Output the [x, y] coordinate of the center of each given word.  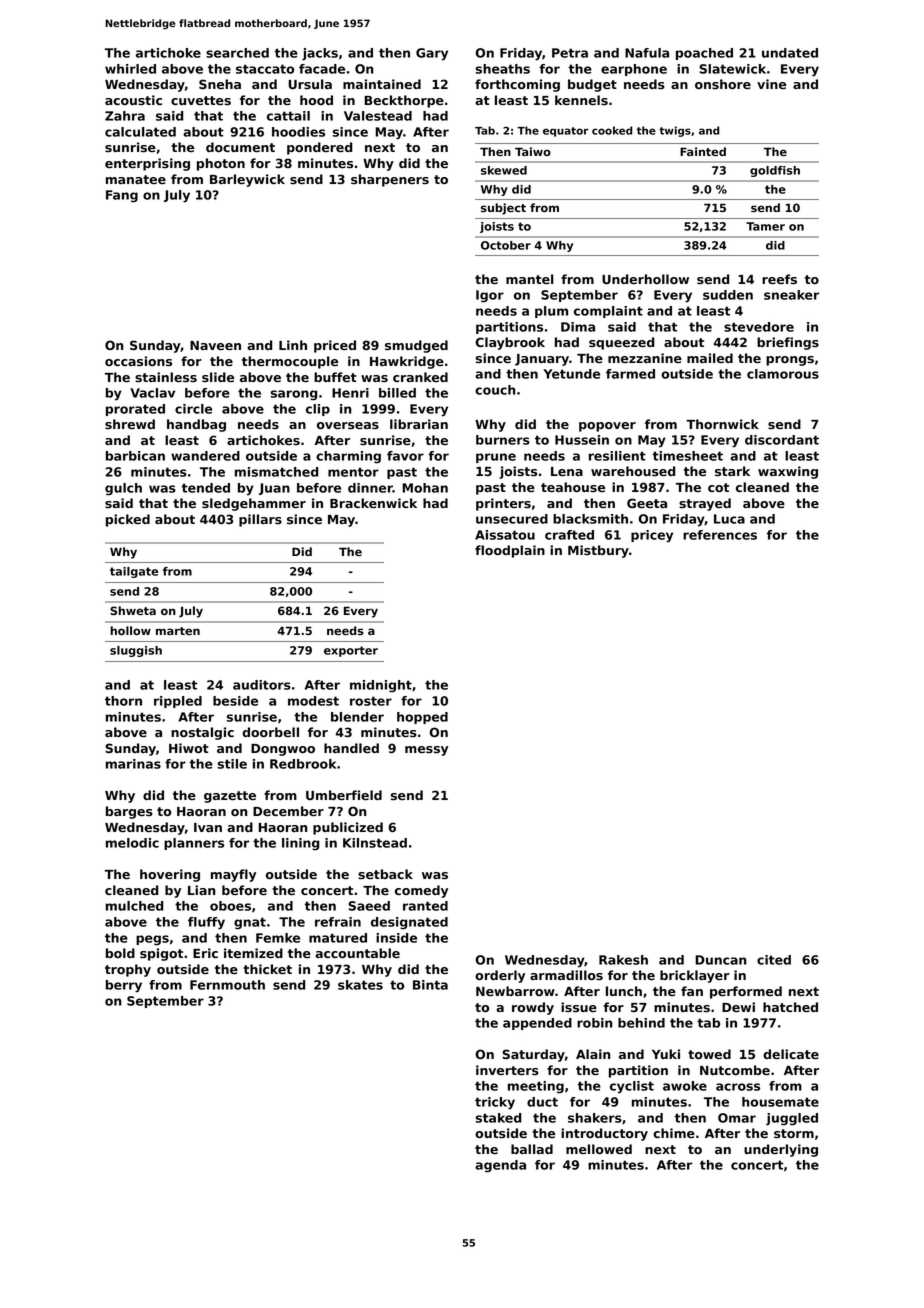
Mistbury [598, 551]
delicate [791, 1054]
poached [704, 54]
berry [124, 986]
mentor [353, 472]
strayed [705, 504]
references [720, 535]
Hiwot [189, 748]
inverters [507, 1070]
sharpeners [390, 180]
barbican [135, 456]
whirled [130, 69]
